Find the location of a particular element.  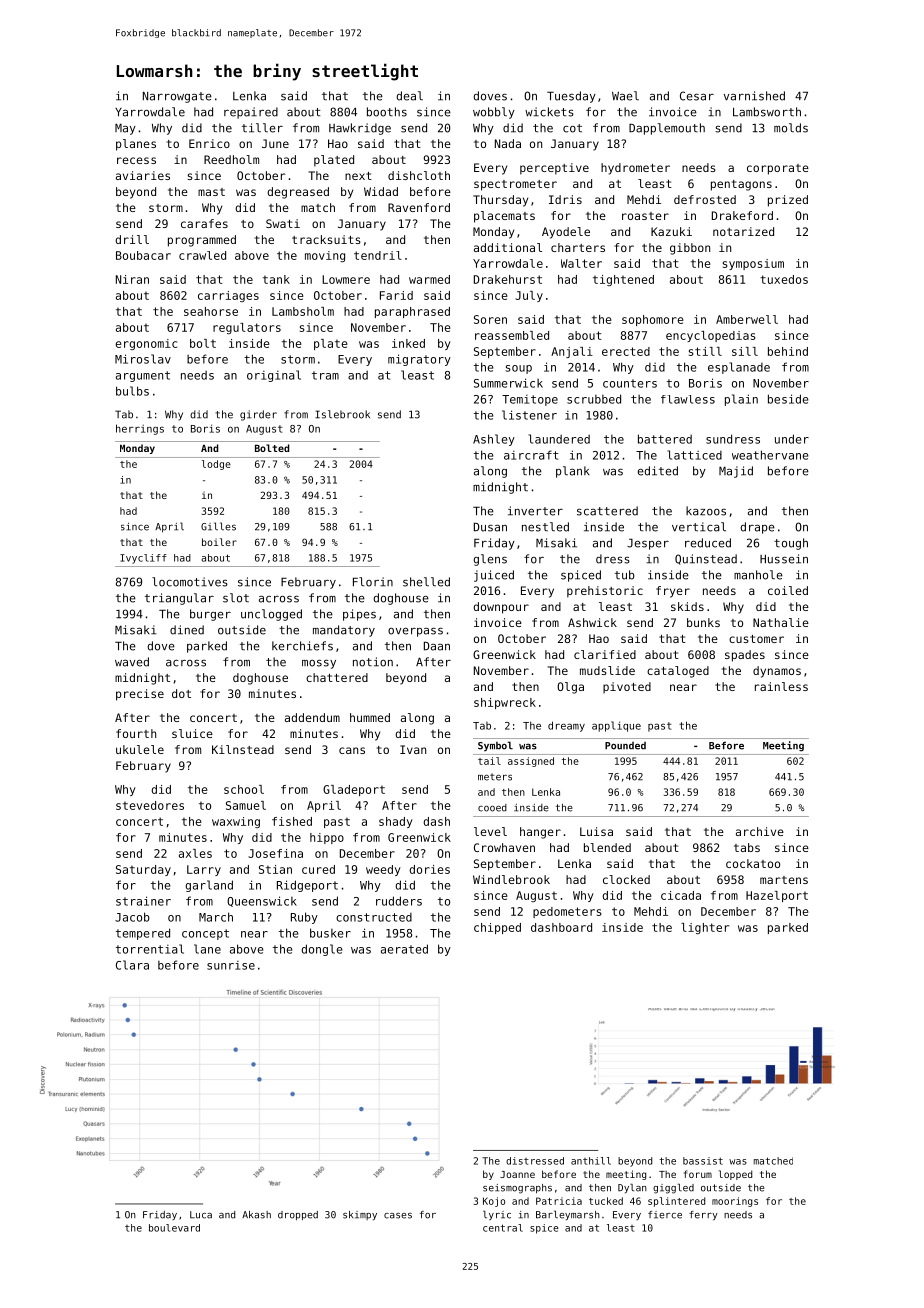

spectrometer is located at coordinates (515, 185).
